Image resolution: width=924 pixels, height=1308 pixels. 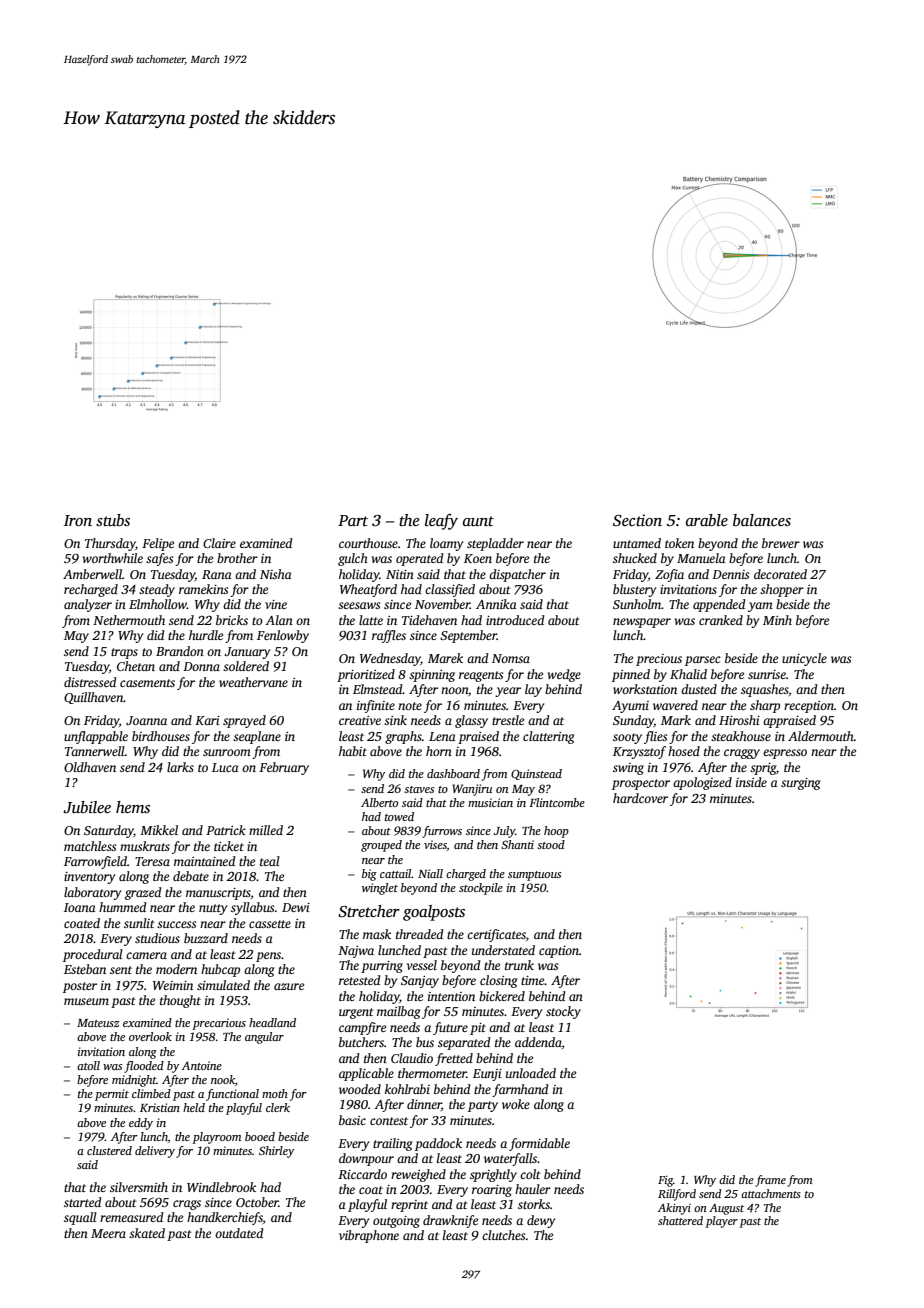 What do you see at coordinates (225, 767) in the screenshot?
I see `Luca` at bounding box center [225, 767].
